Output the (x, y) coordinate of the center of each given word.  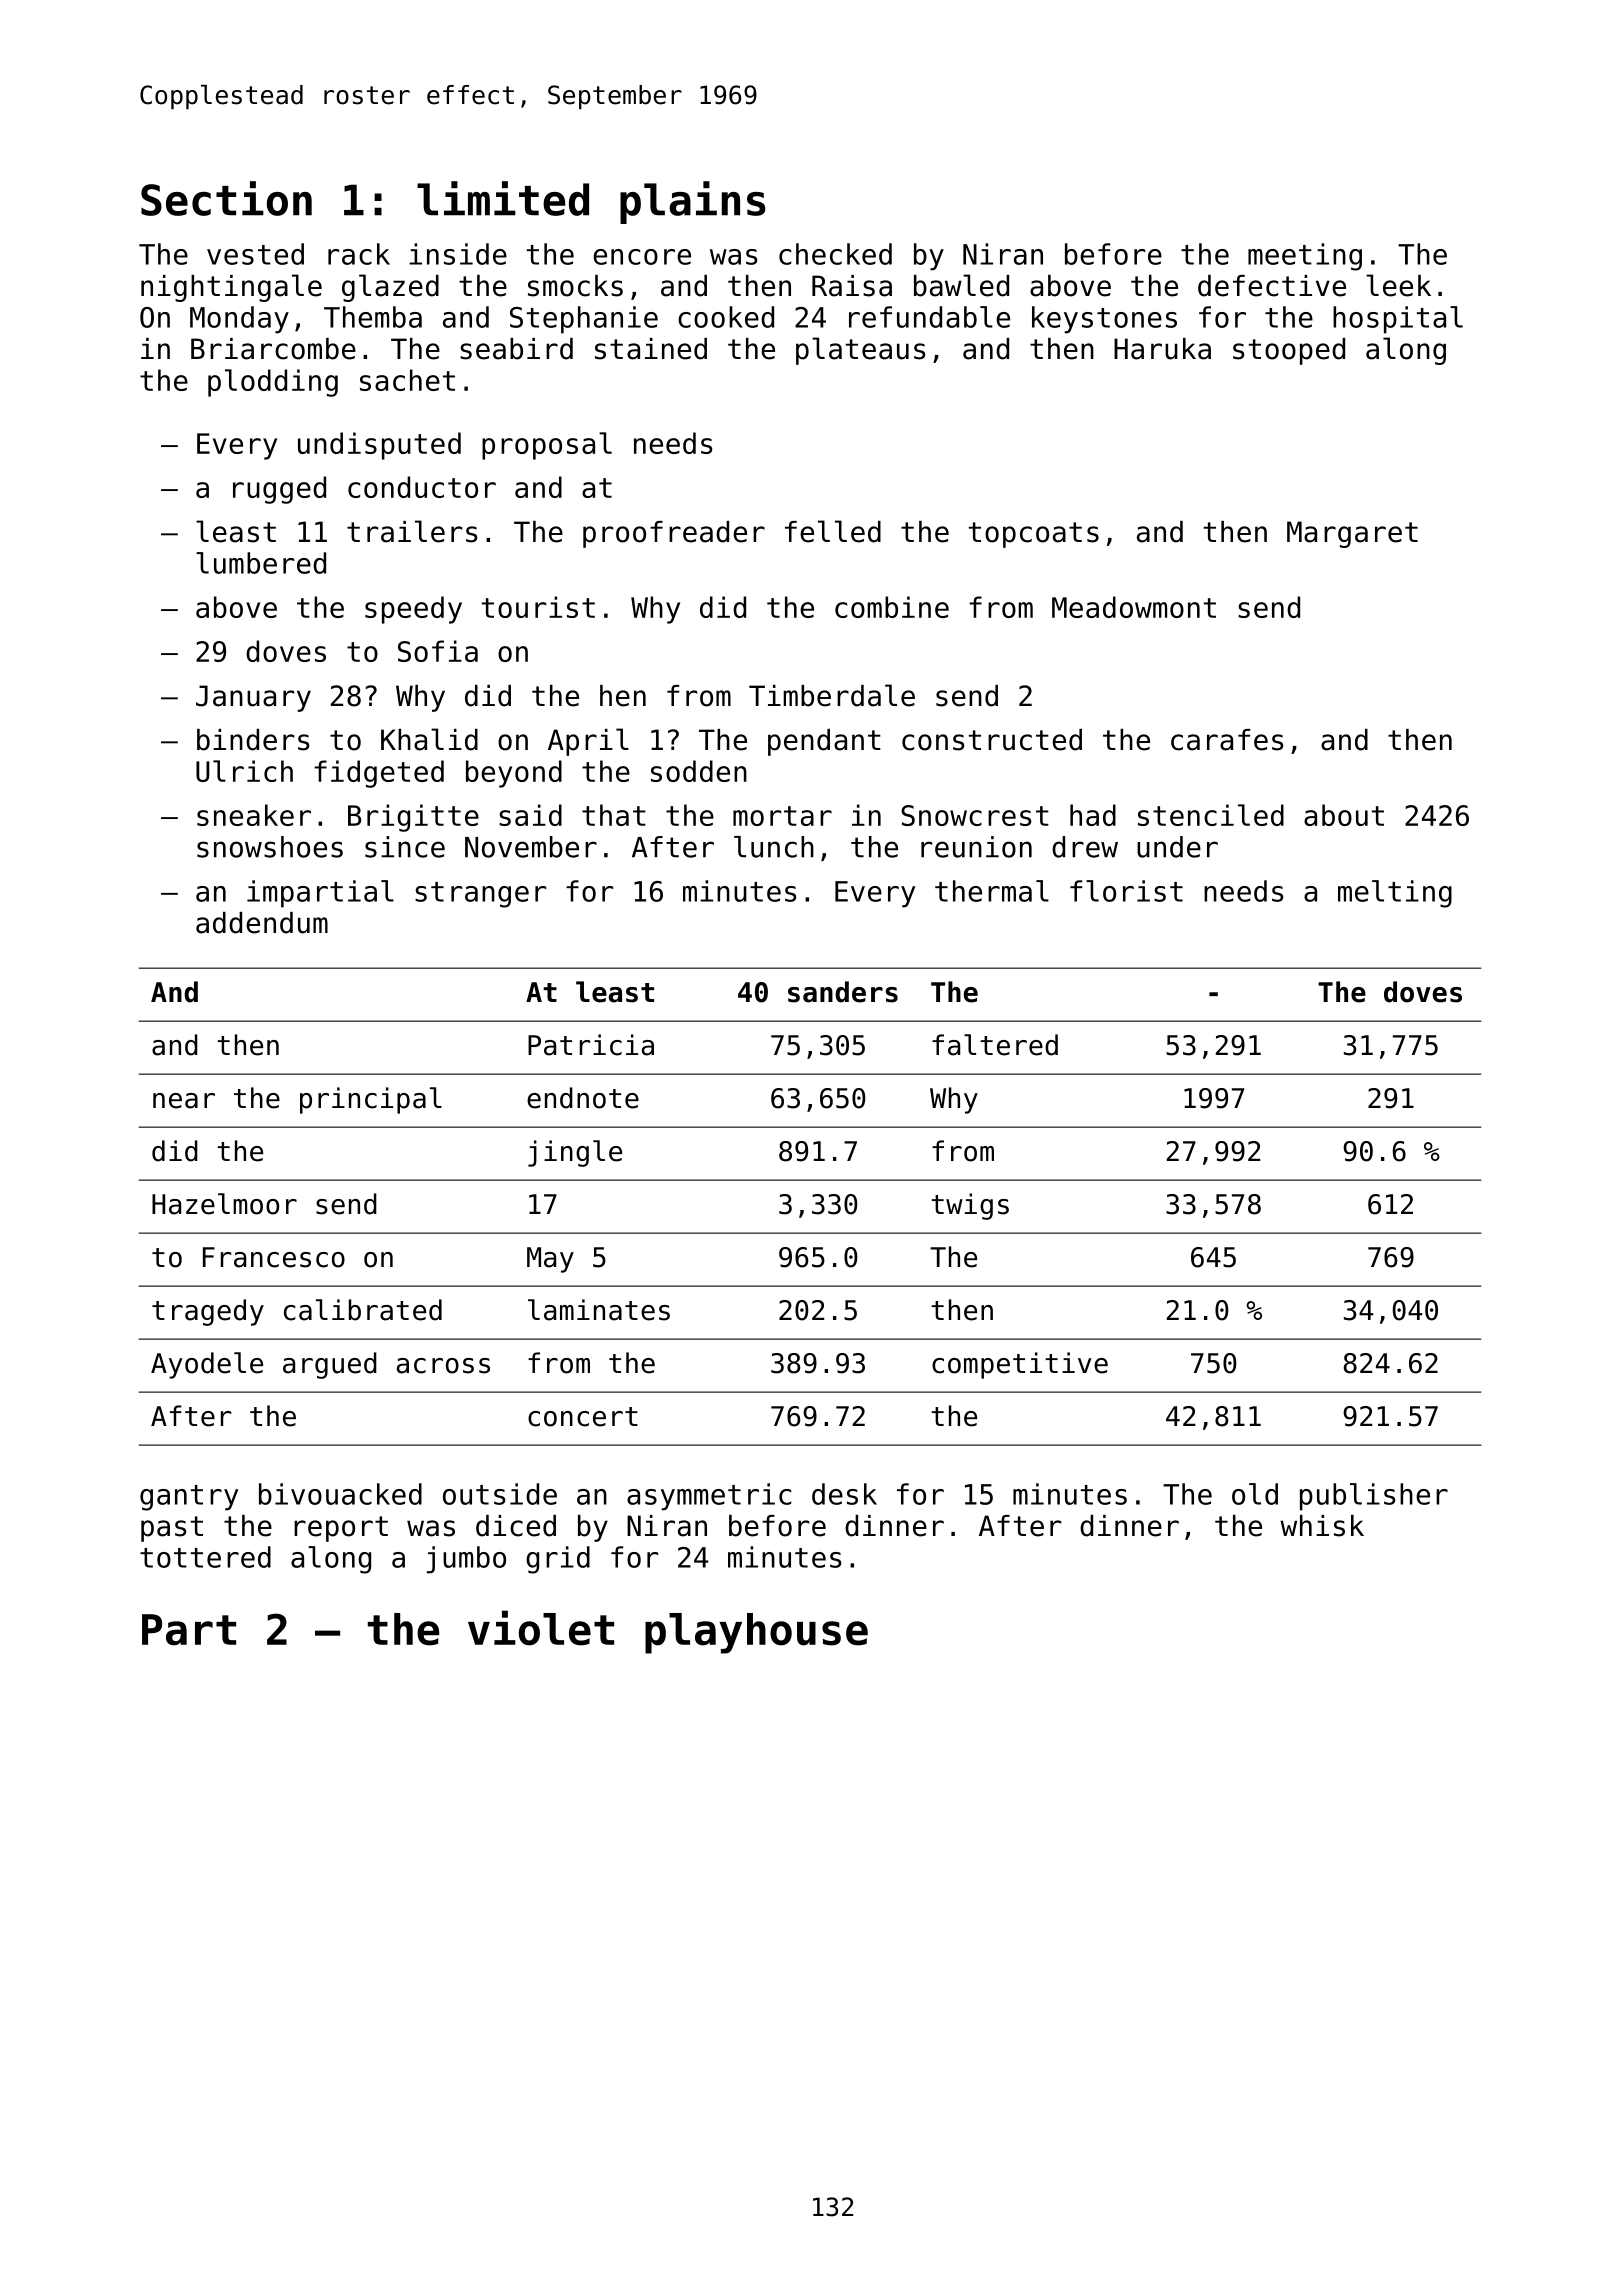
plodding (273, 383)
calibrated (363, 1310)
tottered (205, 1557)
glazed (390, 288)
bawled (961, 285)
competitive (1020, 1365)
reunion (976, 847)
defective (1272, 286)
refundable (929, 317)
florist (1126, 891)
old (1255, 1494)
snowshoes (270, 847)
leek (1398, 285)
